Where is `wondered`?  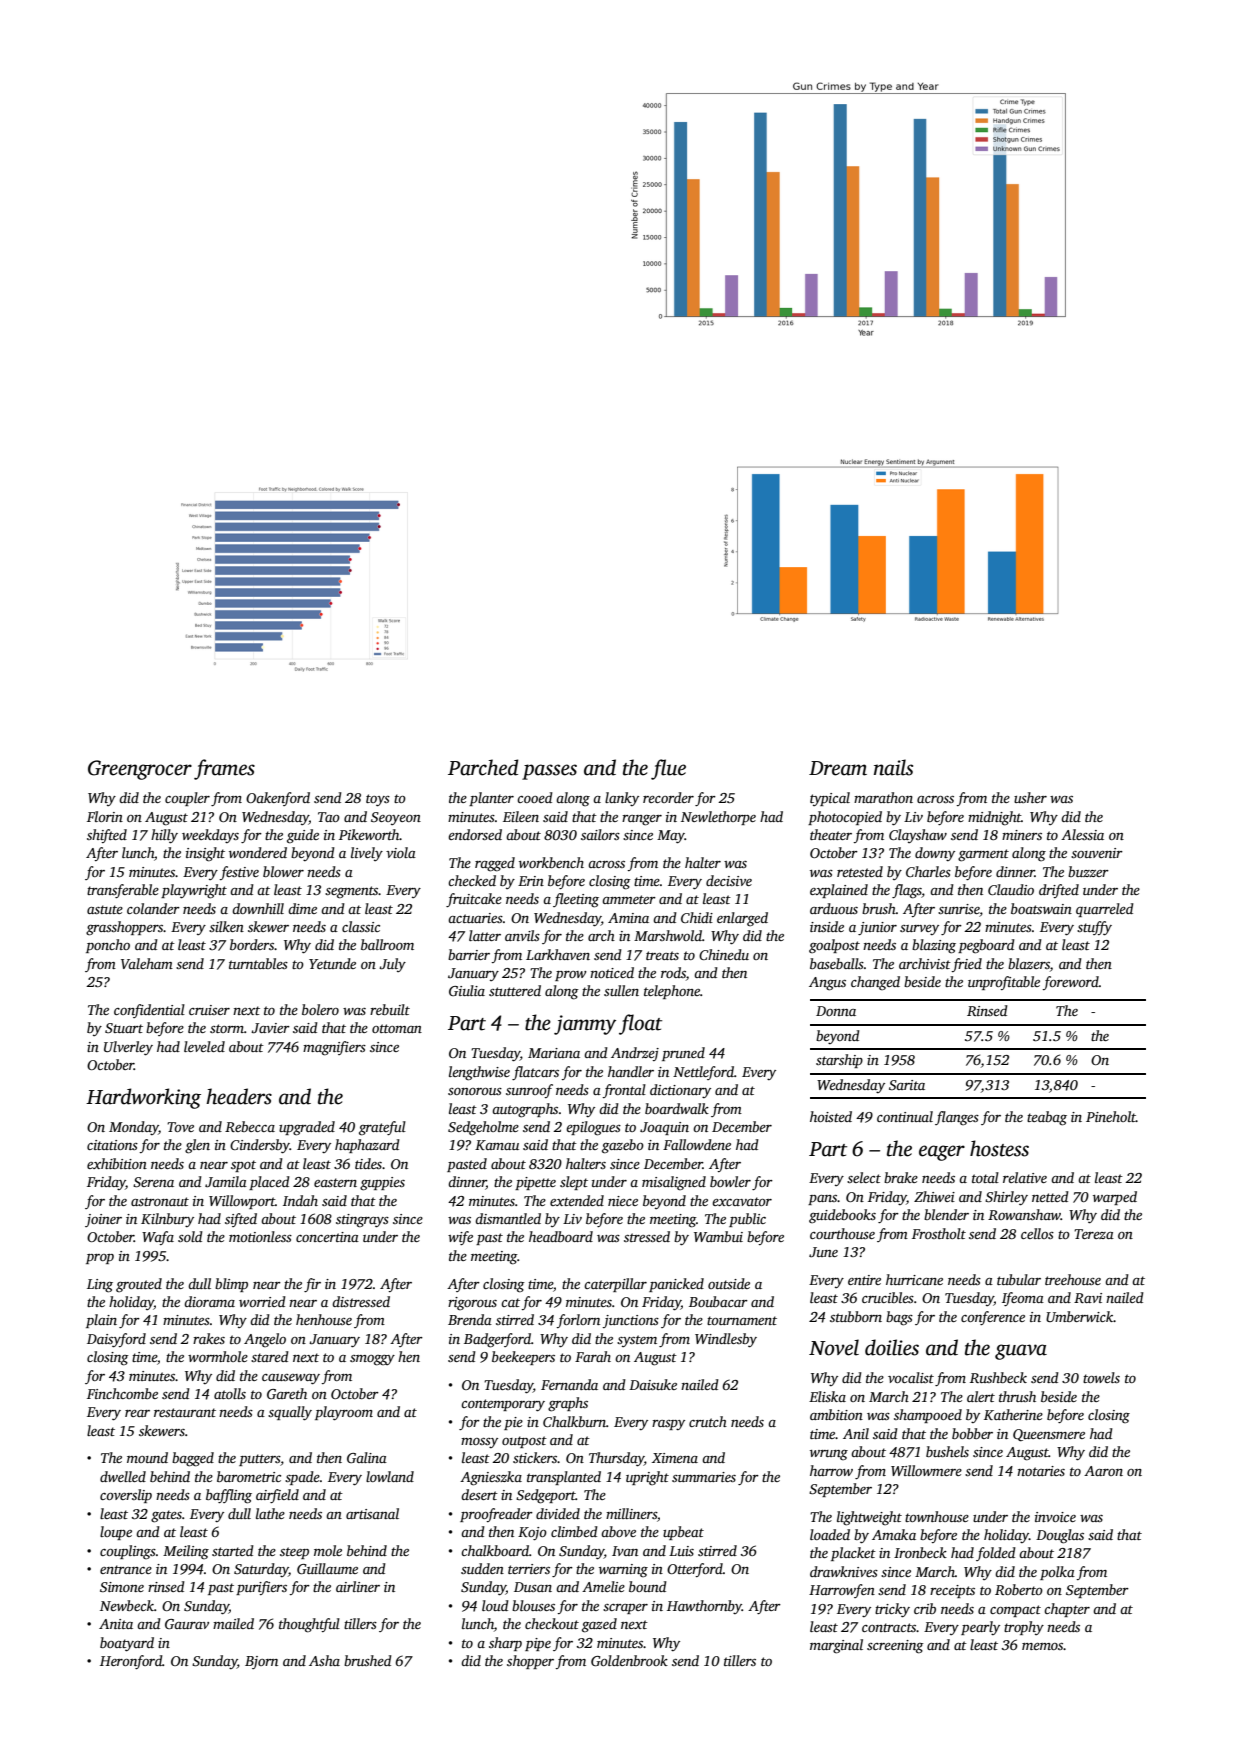
wondered is located at coordinates (258, 852).
